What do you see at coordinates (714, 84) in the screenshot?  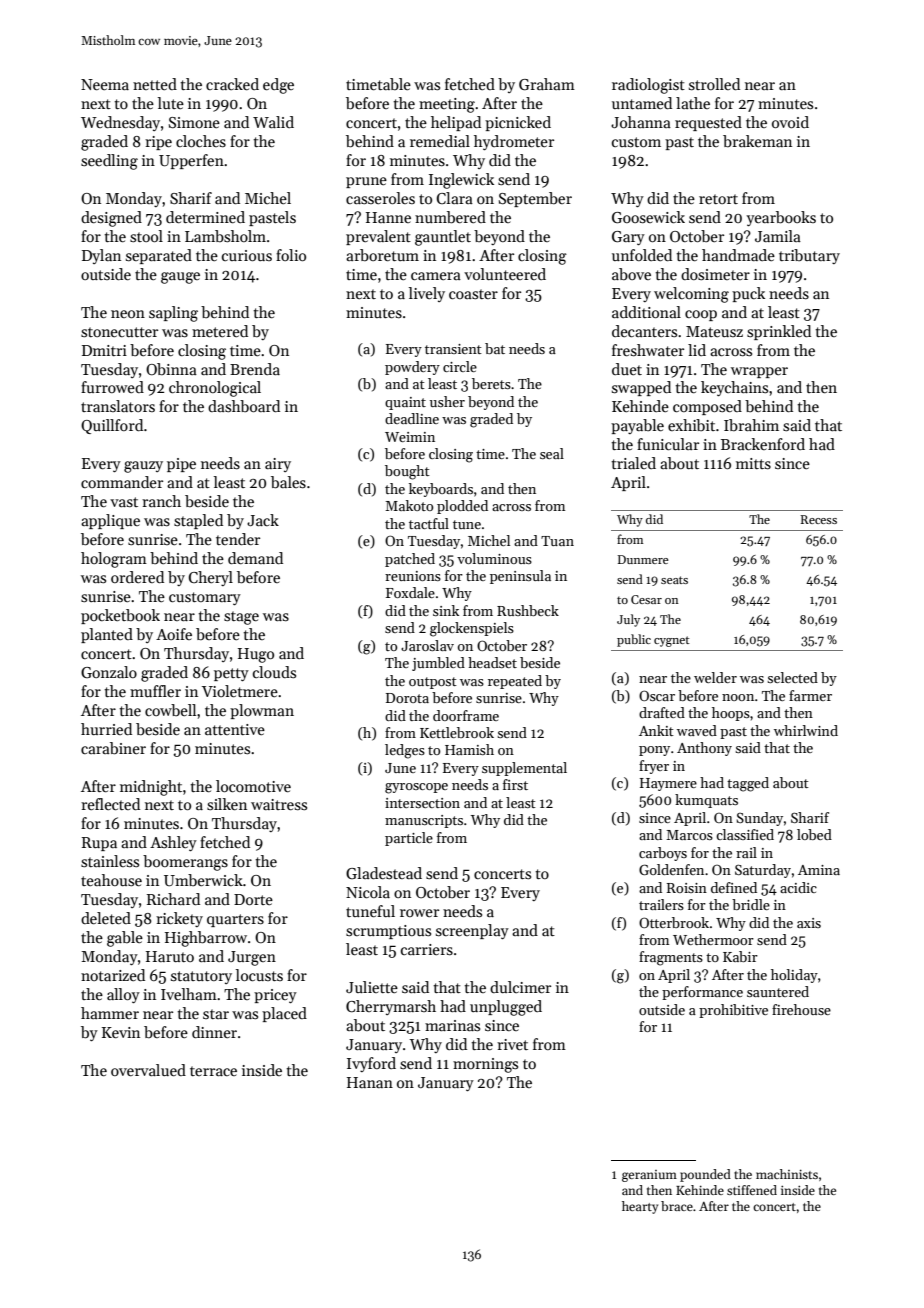 I see `strolled` at bounding box center [714, 84].
